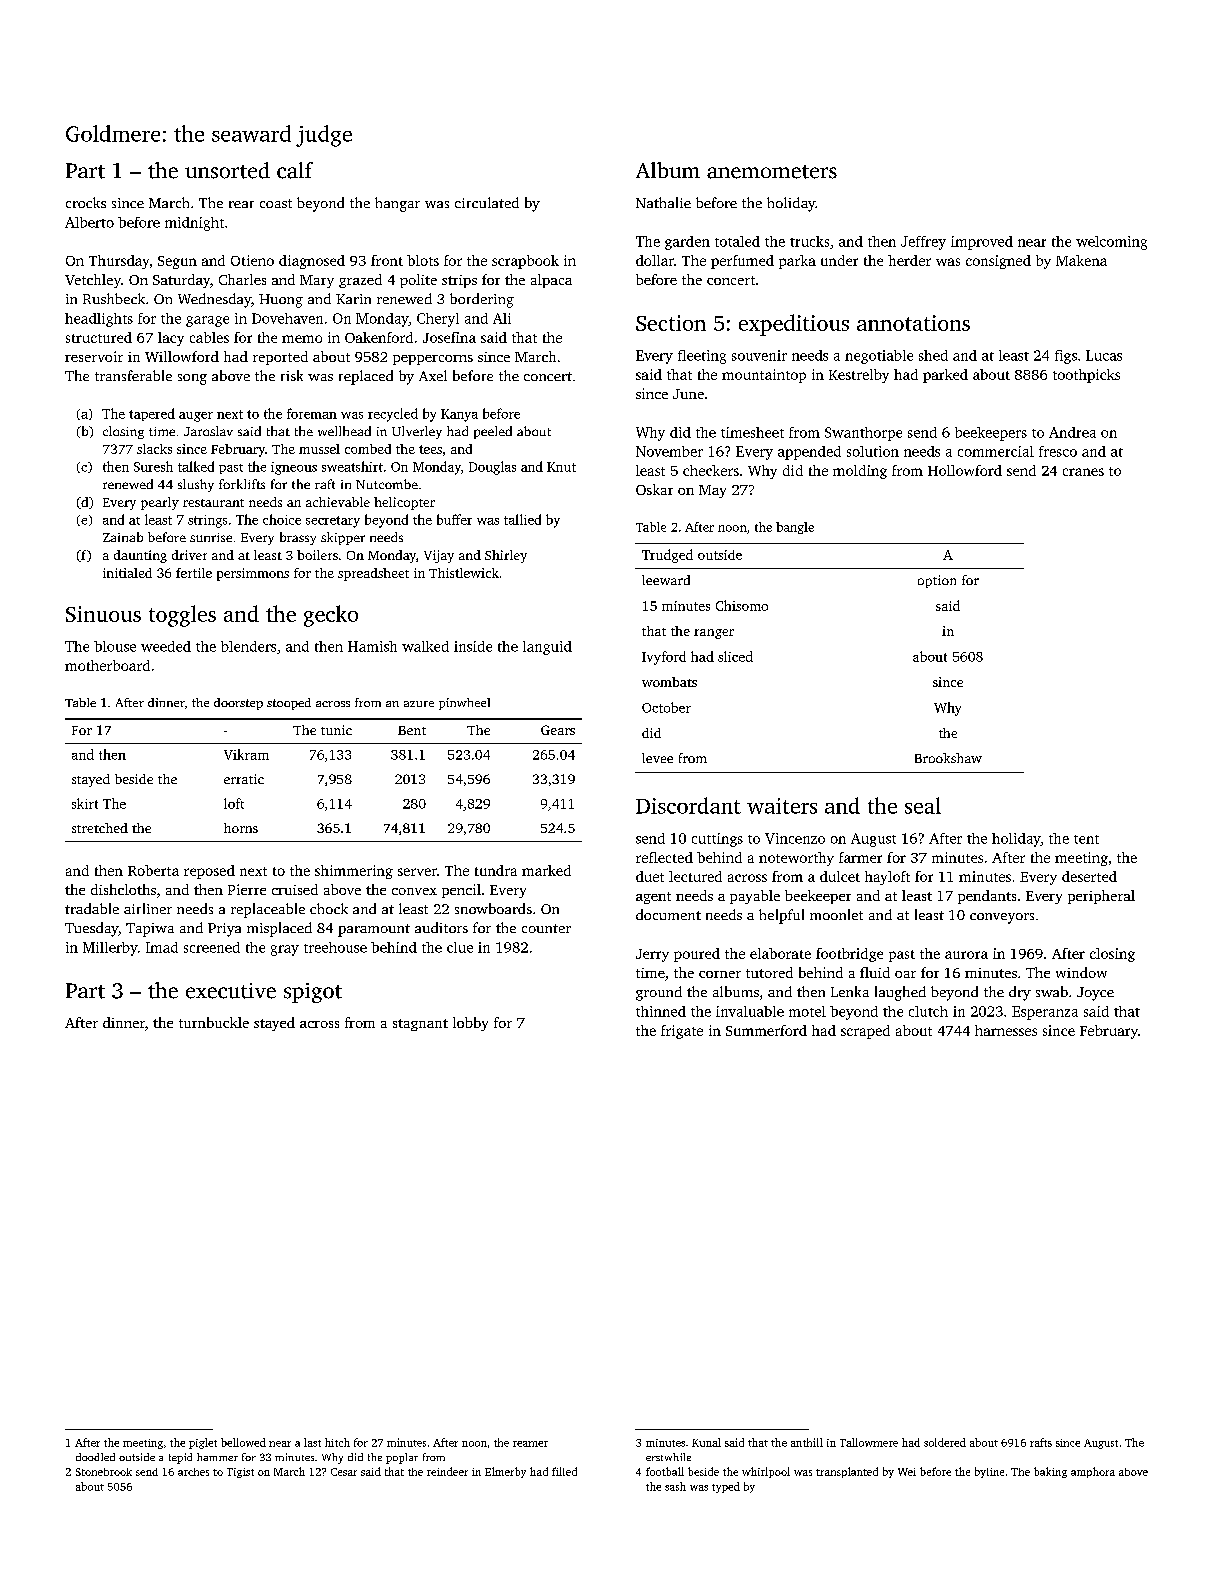 This screenshot has width=1217, height=1574. What do you see at coordinates (153, 466) in the screenshot?
I see `Suresh` at bounding box center [153, 466].
